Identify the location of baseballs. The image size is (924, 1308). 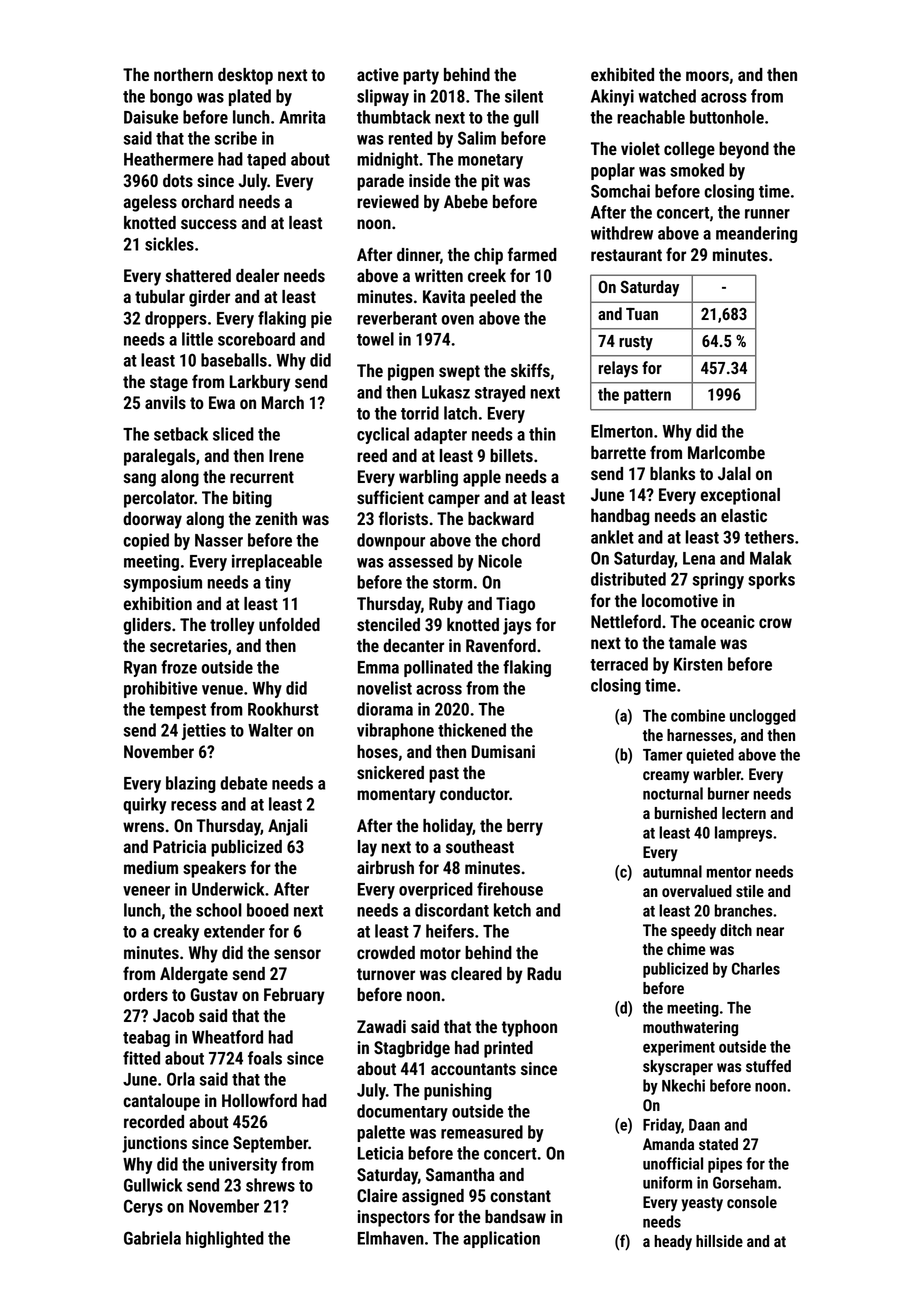
(234, 360).
